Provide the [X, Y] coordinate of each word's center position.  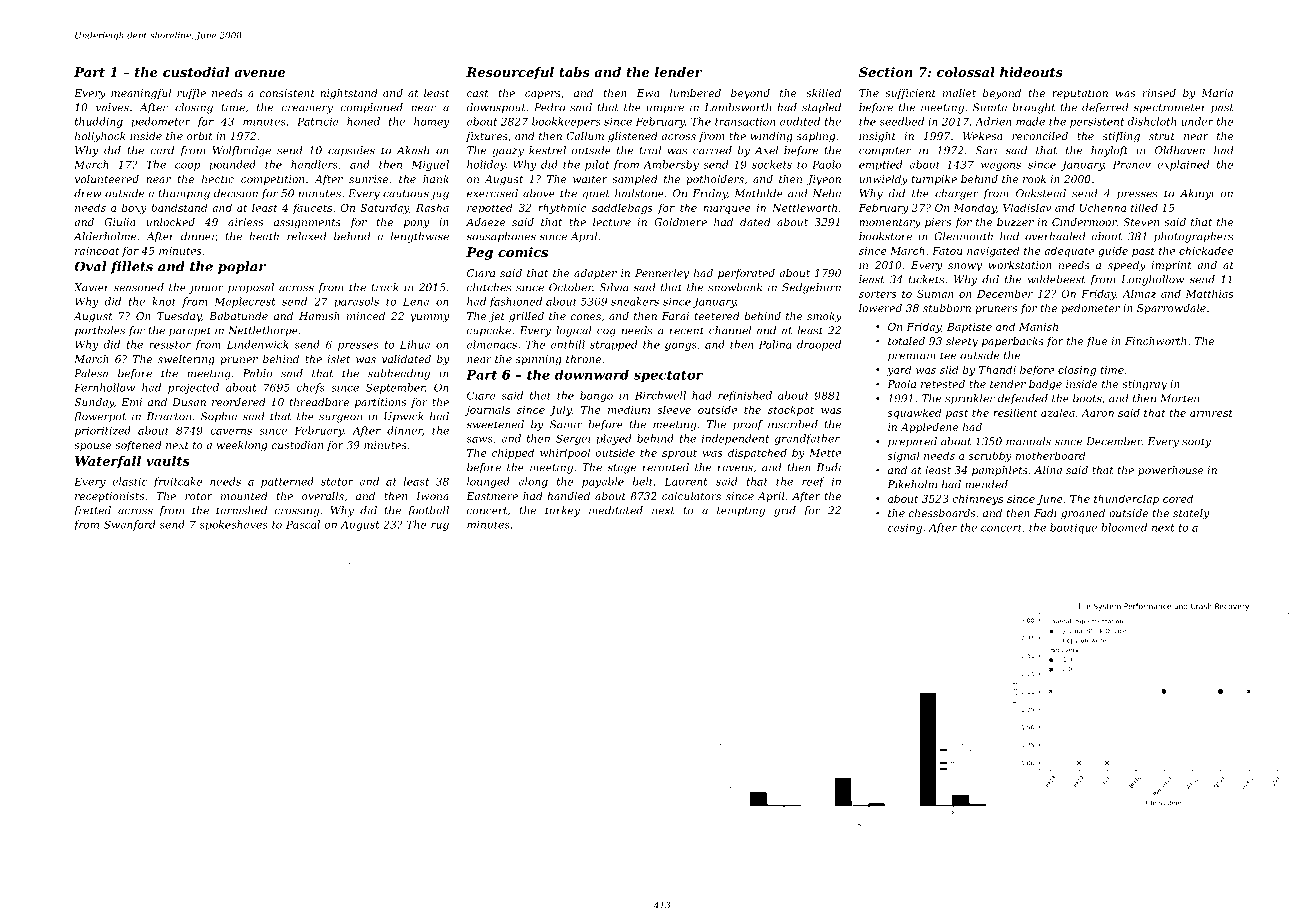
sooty [1196, 443]
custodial [196, 72]
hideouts [1031, 72]
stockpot [791, 410]
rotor [198, 496]
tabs [574, 72]
